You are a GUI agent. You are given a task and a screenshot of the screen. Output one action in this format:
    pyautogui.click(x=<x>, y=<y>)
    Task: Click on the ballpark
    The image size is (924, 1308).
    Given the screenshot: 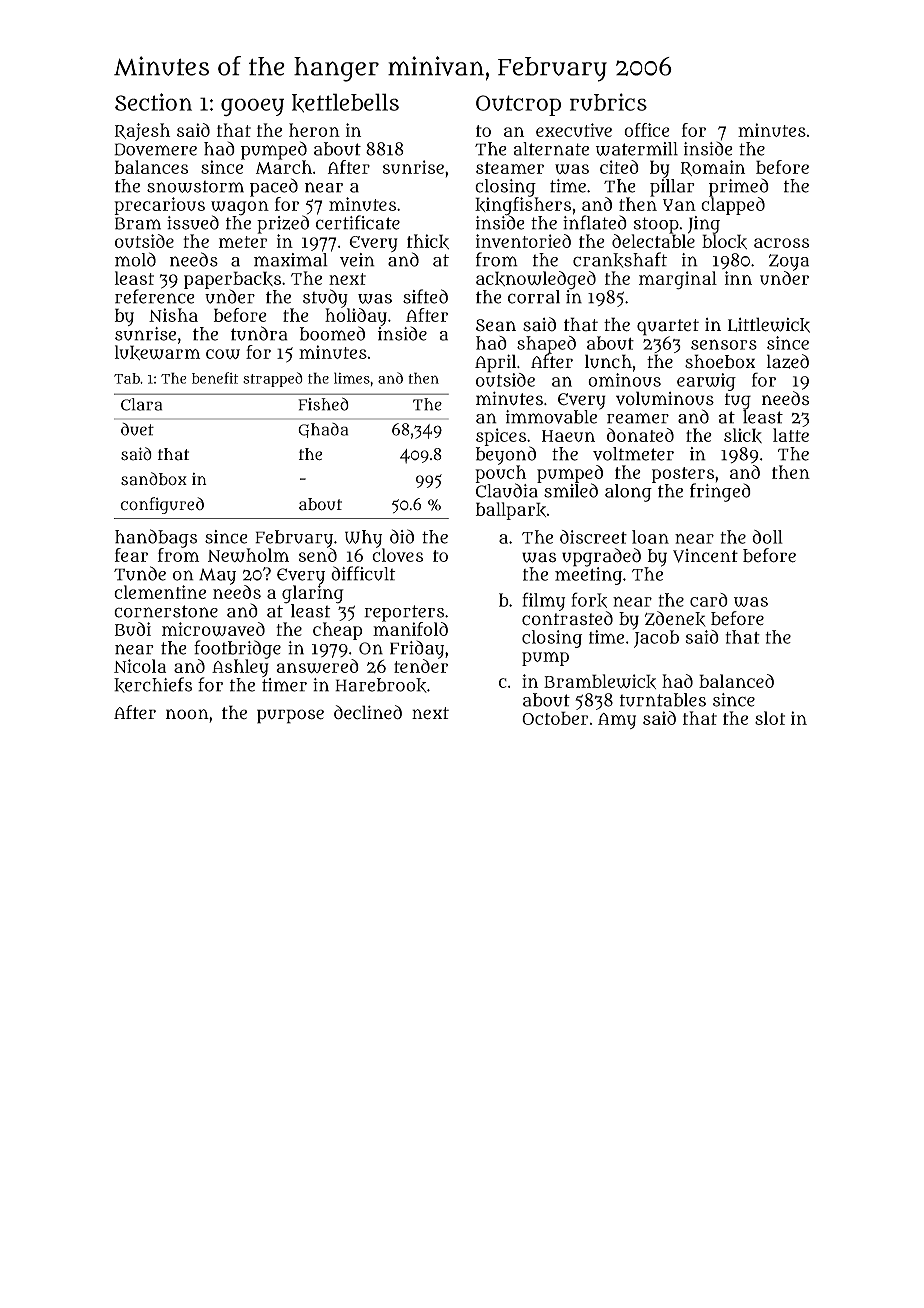 What is the action you would take?
    pyautogui.click(x=511, y=511)
